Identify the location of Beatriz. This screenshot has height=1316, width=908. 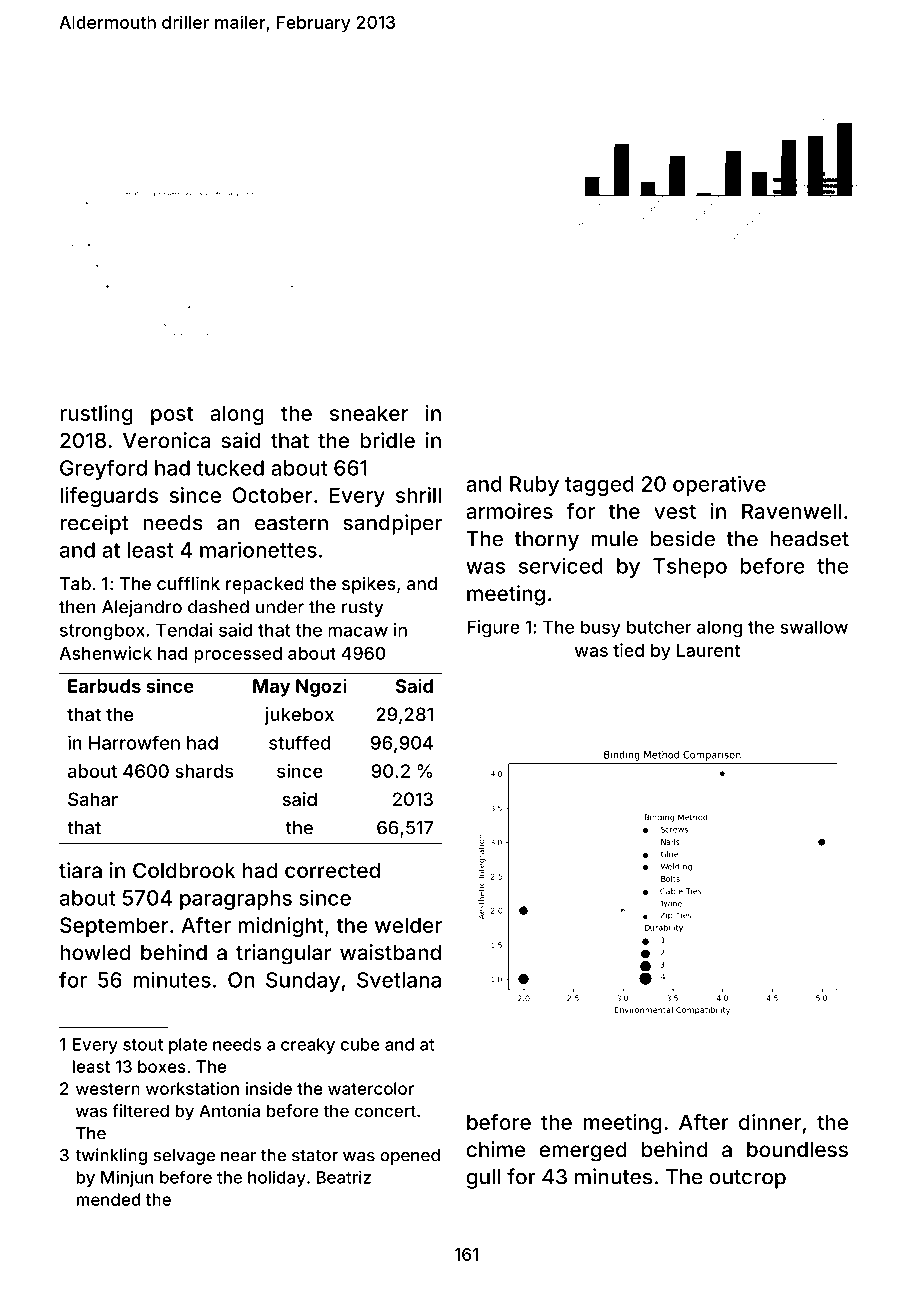
(344, 1177).
